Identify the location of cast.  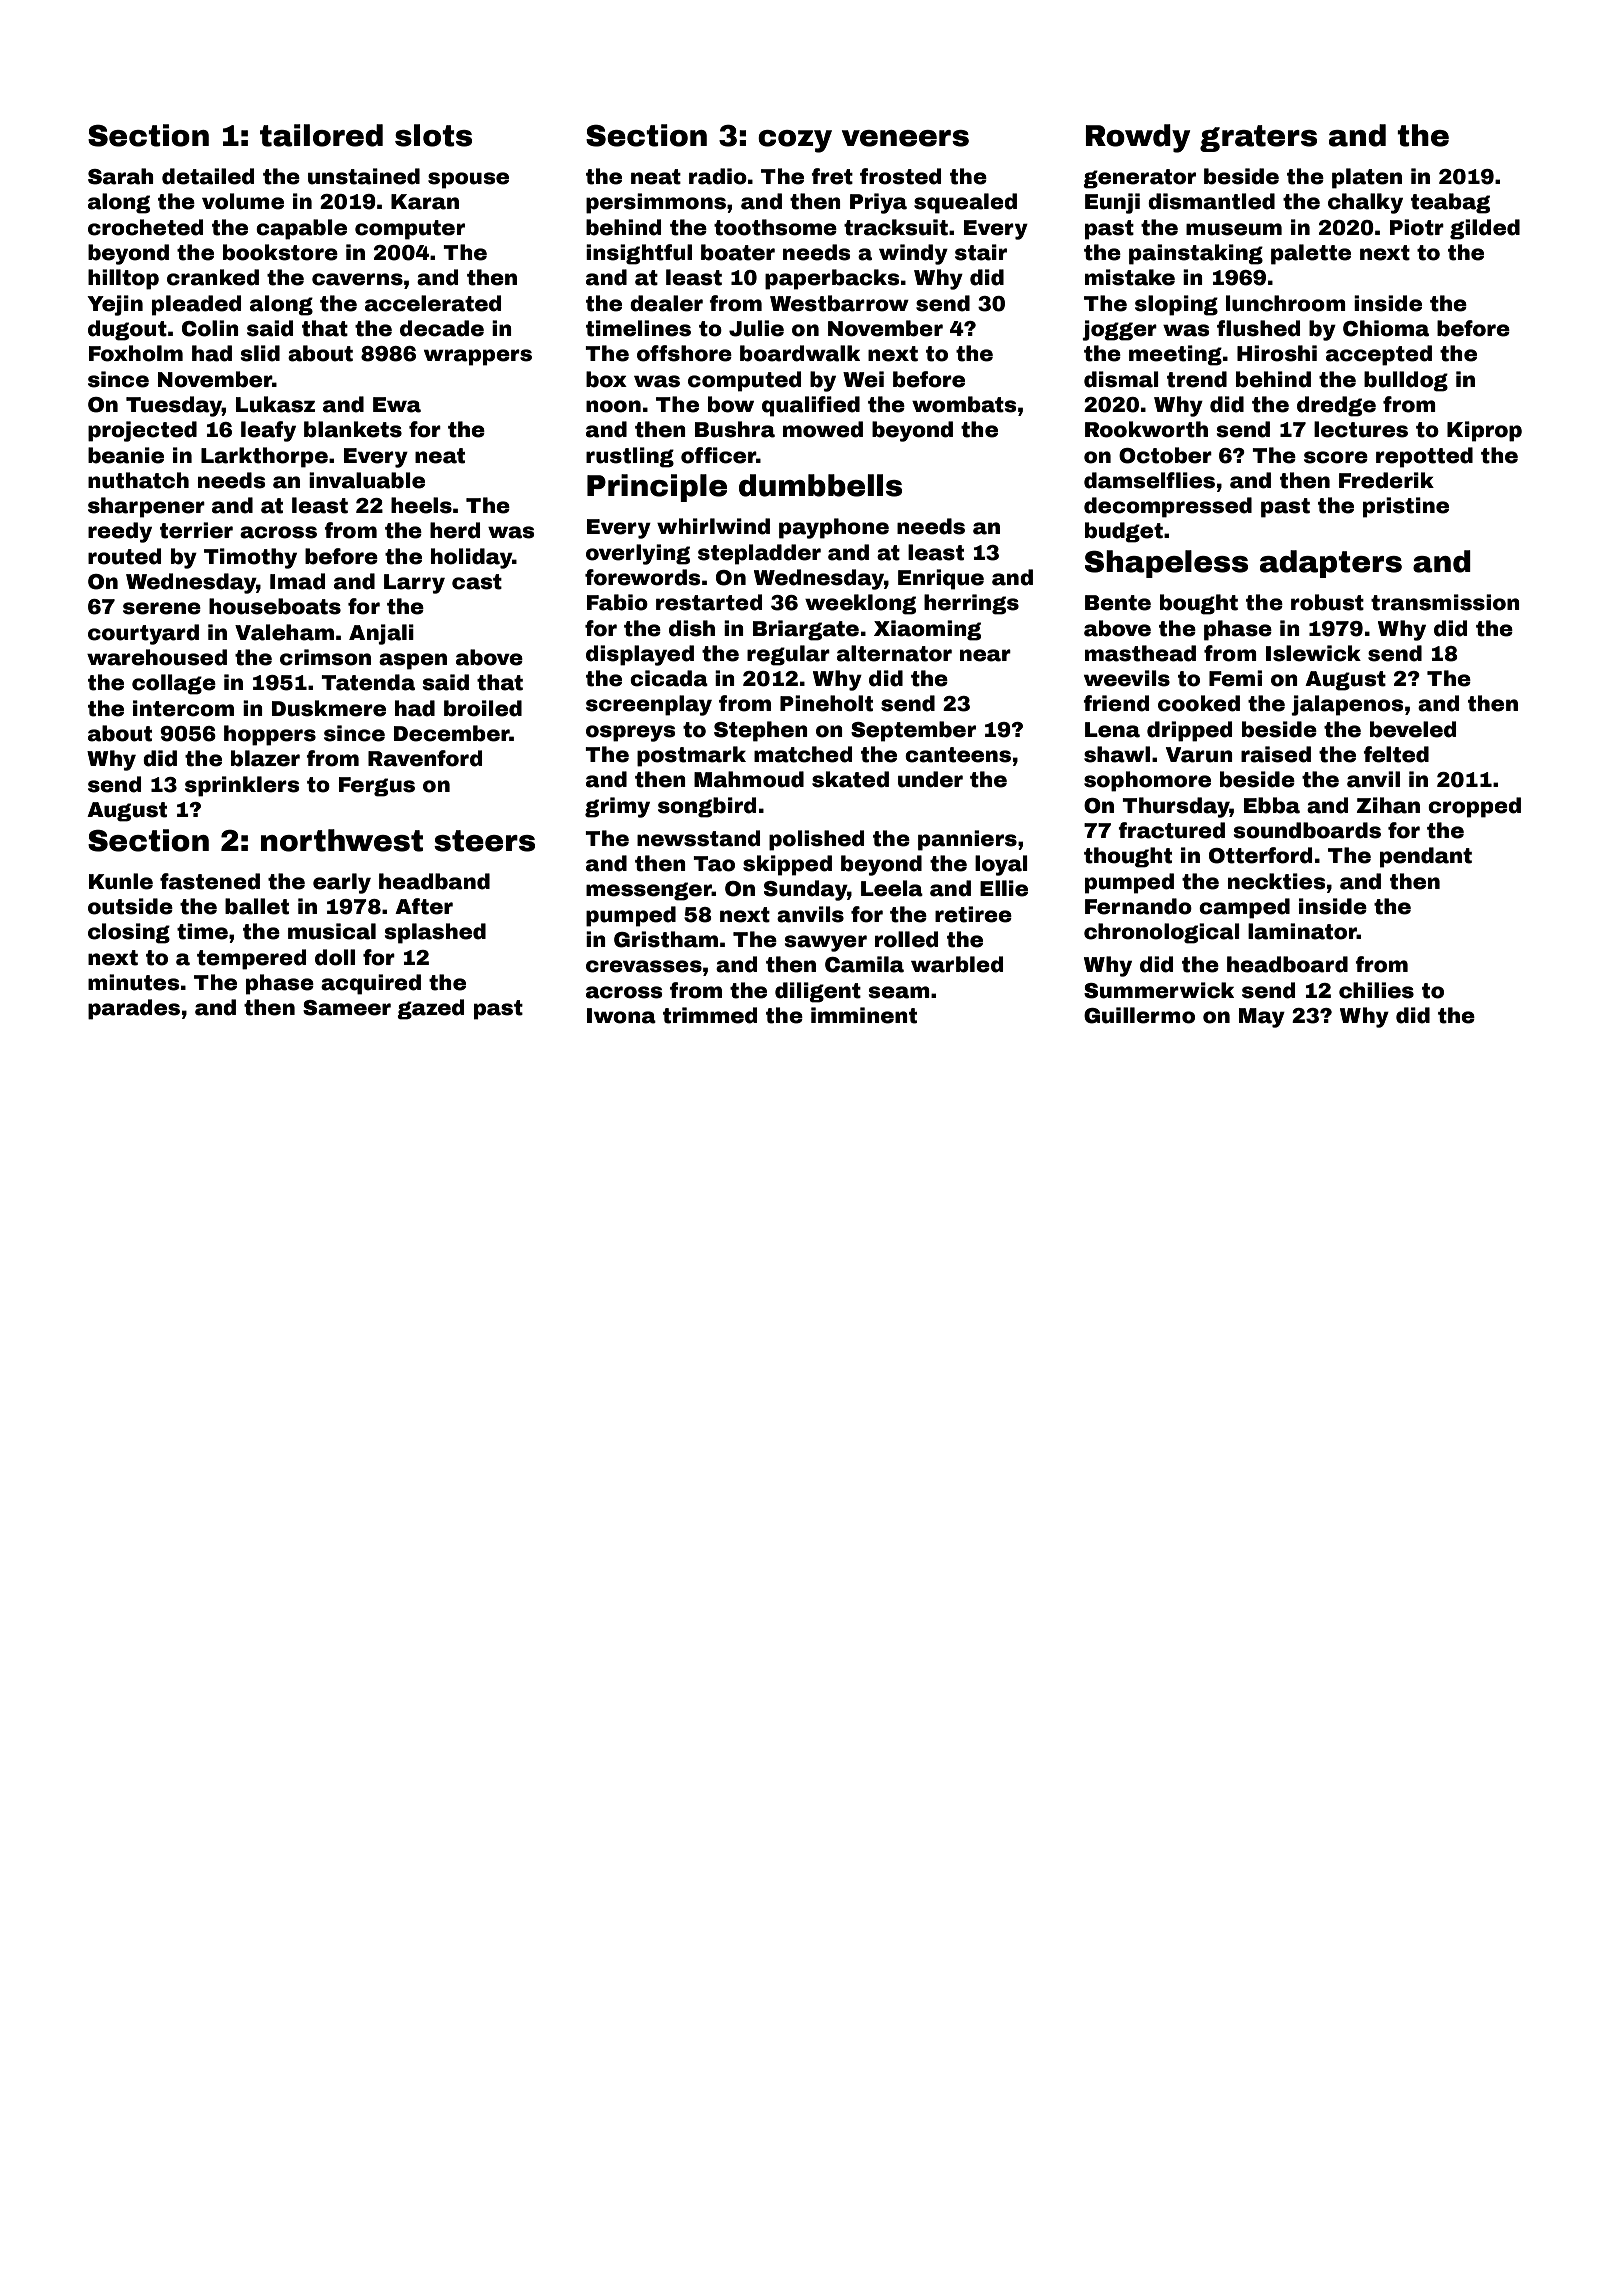
(477, 582).
